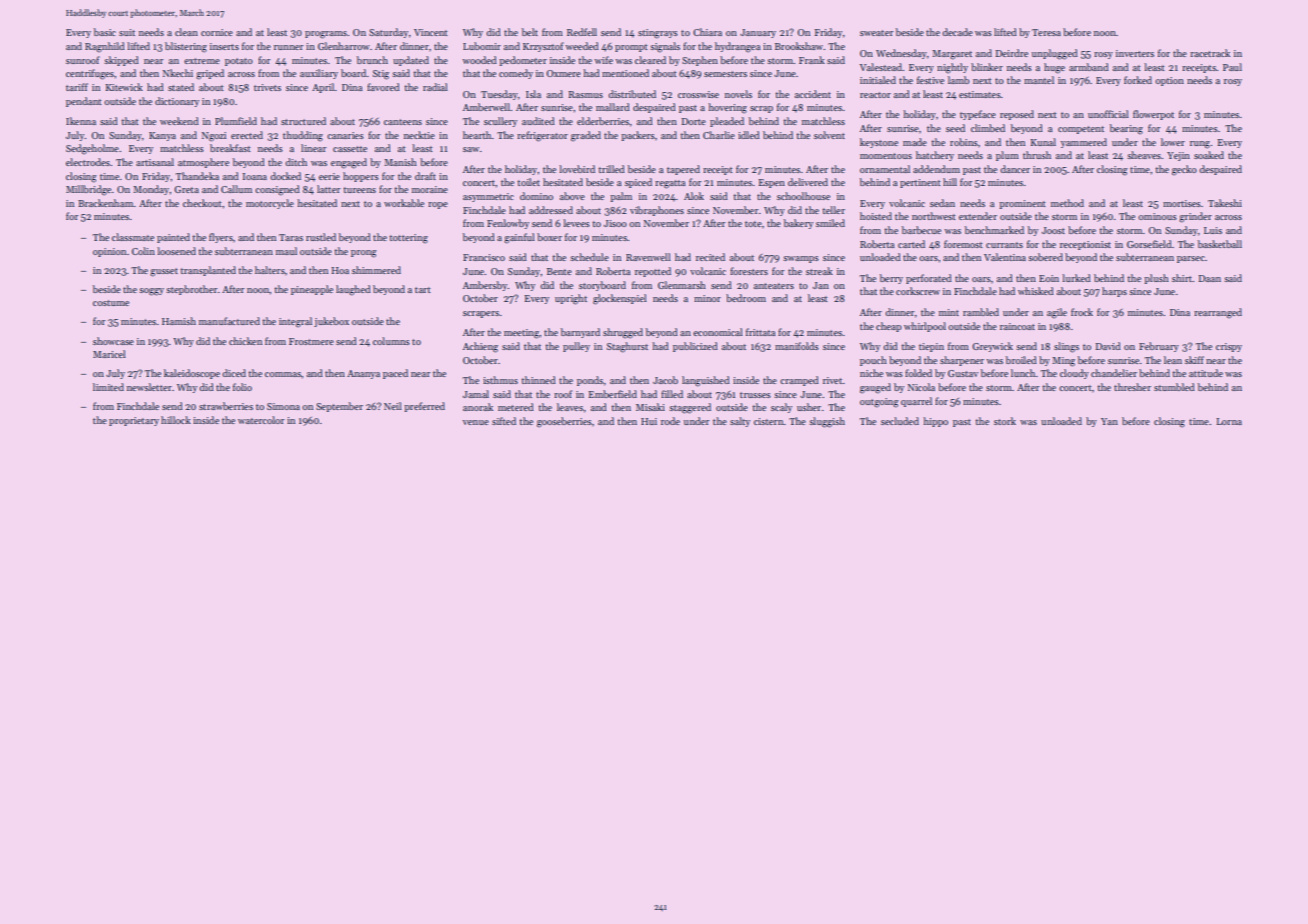  Describe the element at coordinates (340, 270) in the image. I see `Hoa` at that location.
